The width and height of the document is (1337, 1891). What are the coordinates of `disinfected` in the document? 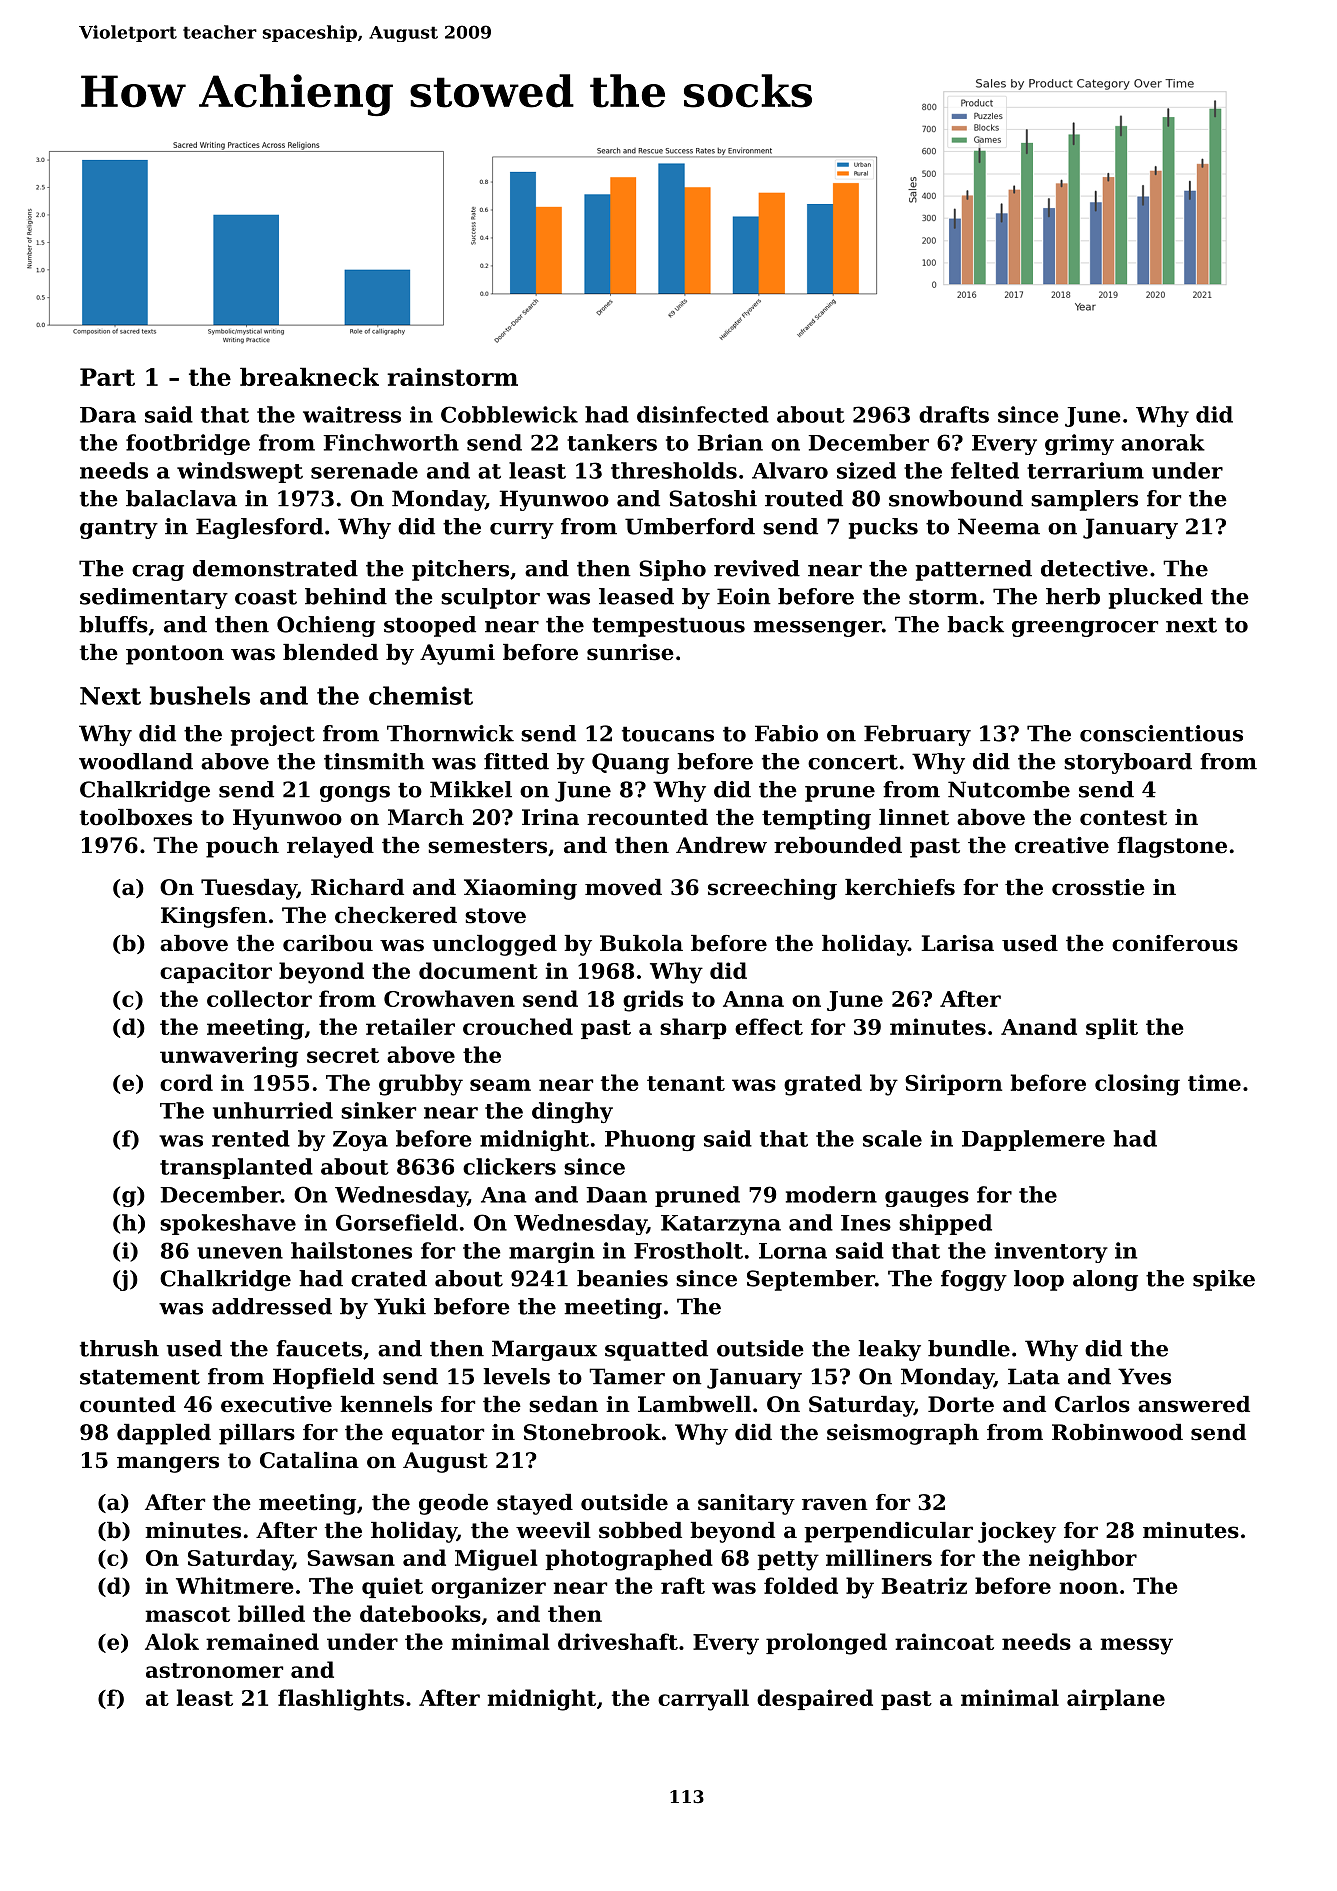 It's located at (703, 414).
